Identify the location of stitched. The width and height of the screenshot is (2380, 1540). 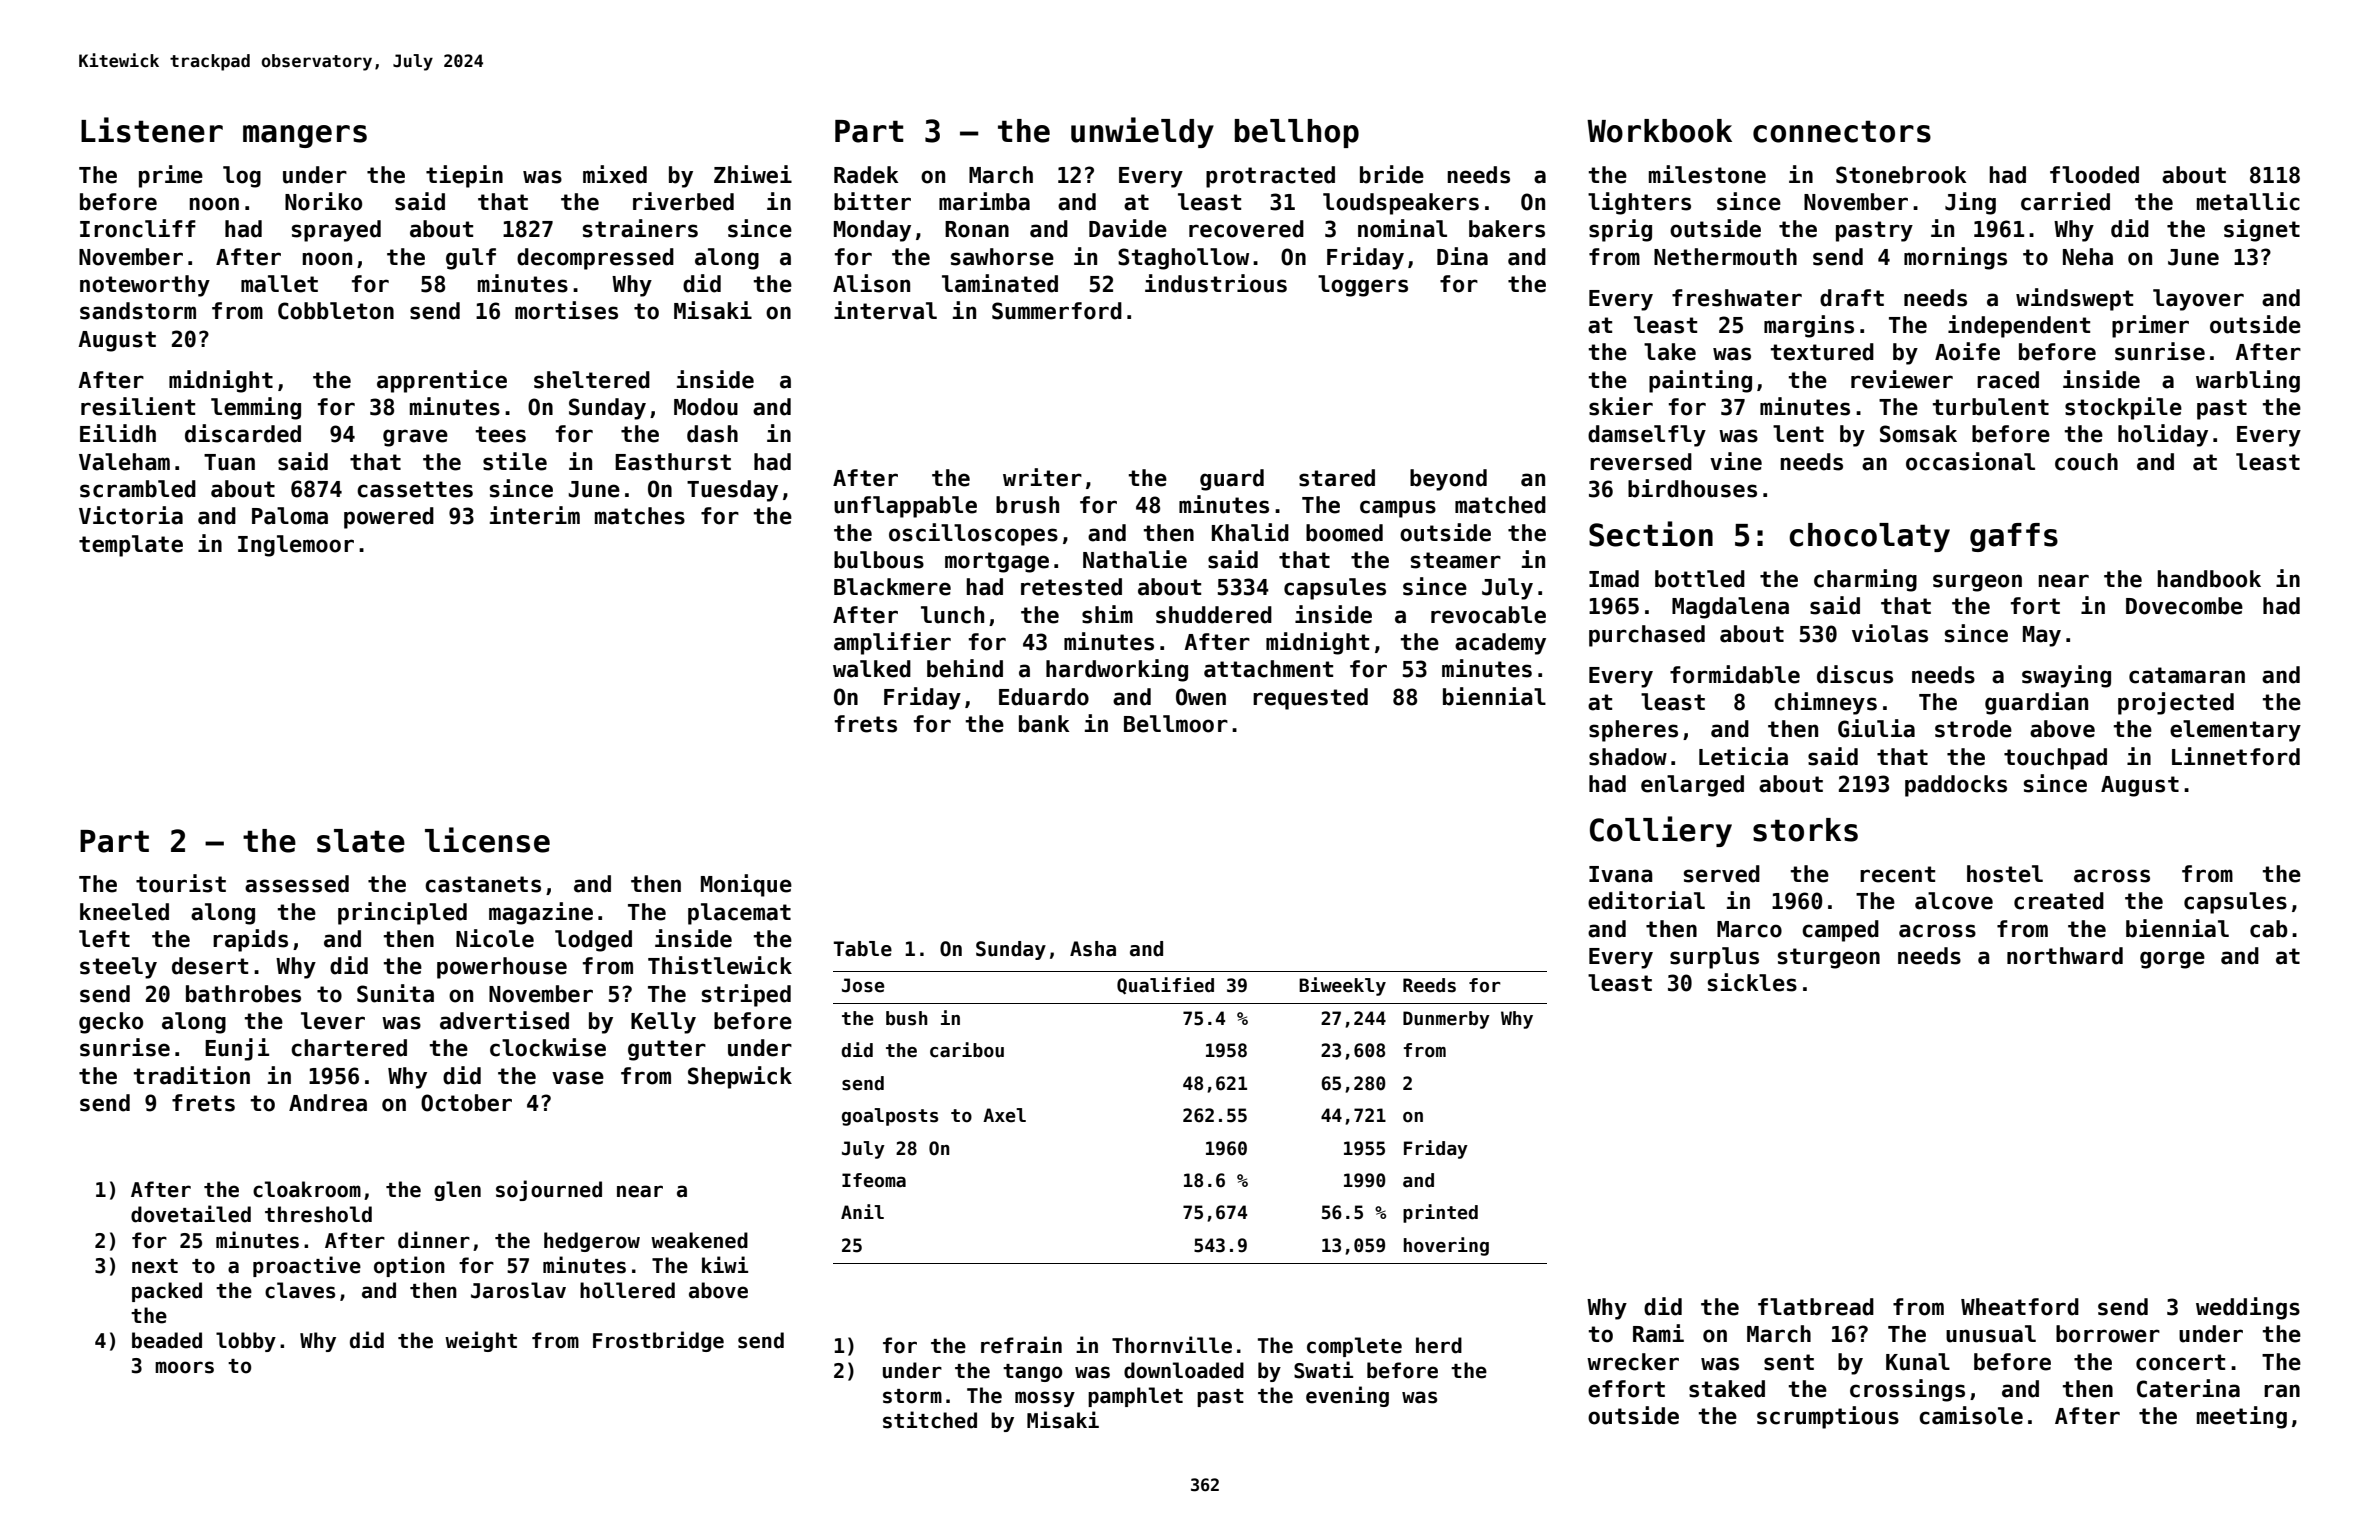
(930, 1420).
